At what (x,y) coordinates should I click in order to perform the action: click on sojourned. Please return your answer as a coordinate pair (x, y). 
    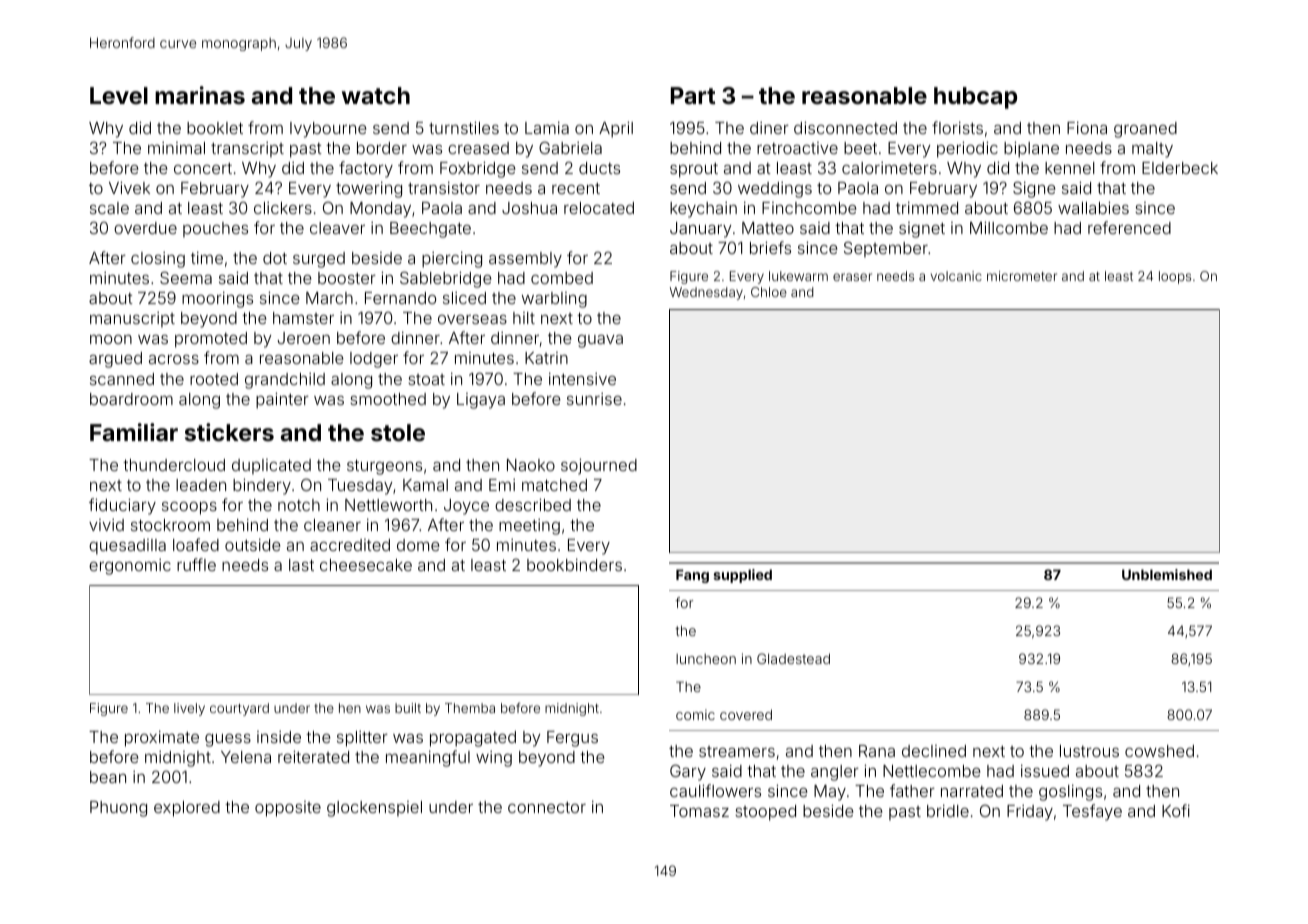
    Looking at the image, I should click on (599, 466).
